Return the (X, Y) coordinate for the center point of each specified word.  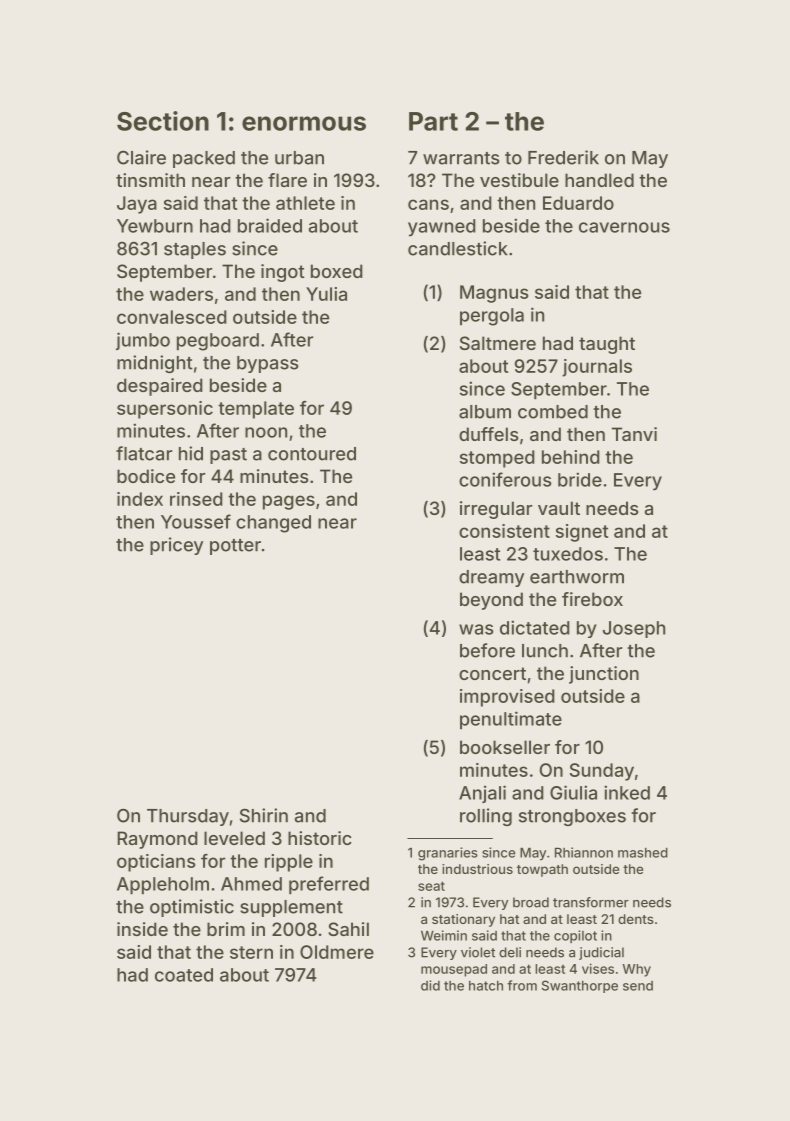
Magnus (494, 294)
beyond (491, 601)
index (140, 499)
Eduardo (578, 203)
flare (287, 180)
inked (627, 792)
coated (184, 975)
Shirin (264, 815)
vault (559, 508)
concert (492, 673)
